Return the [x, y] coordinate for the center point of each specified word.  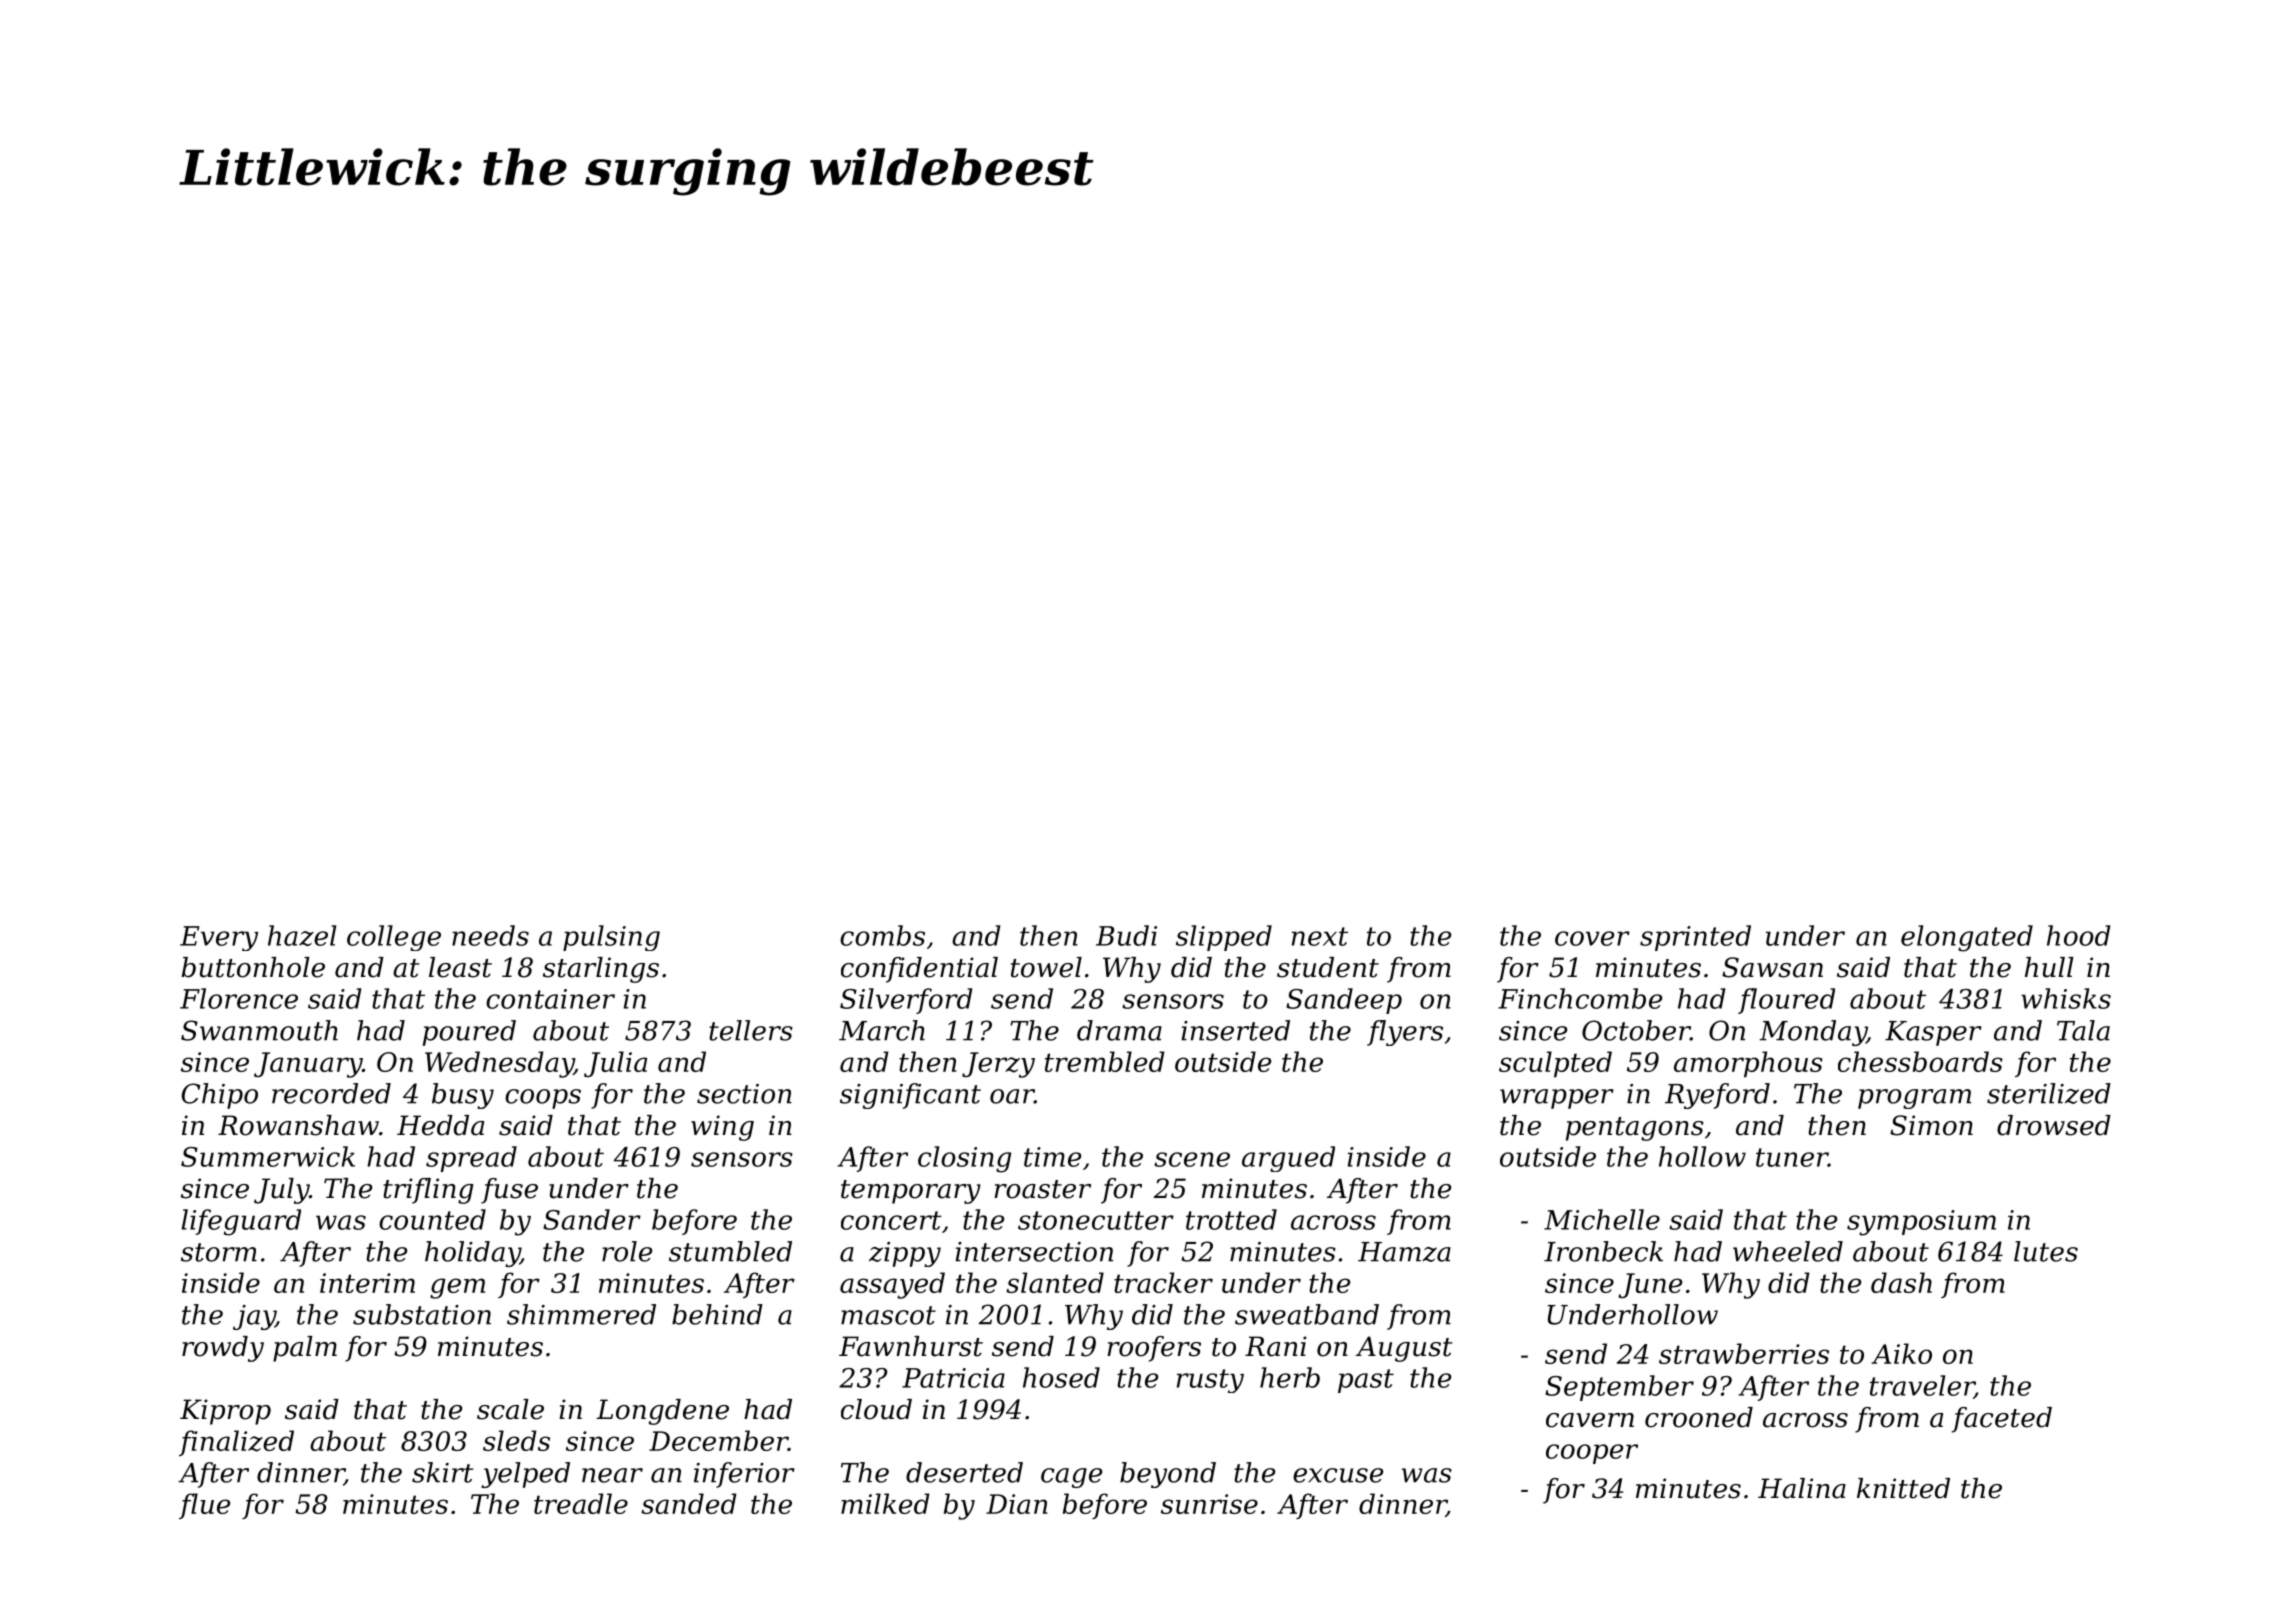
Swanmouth [259, 1030]
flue [204, 1506]
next [1320, 936]
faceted [2002, 1420]
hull [2049, 967]
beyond [1168, 1475]
